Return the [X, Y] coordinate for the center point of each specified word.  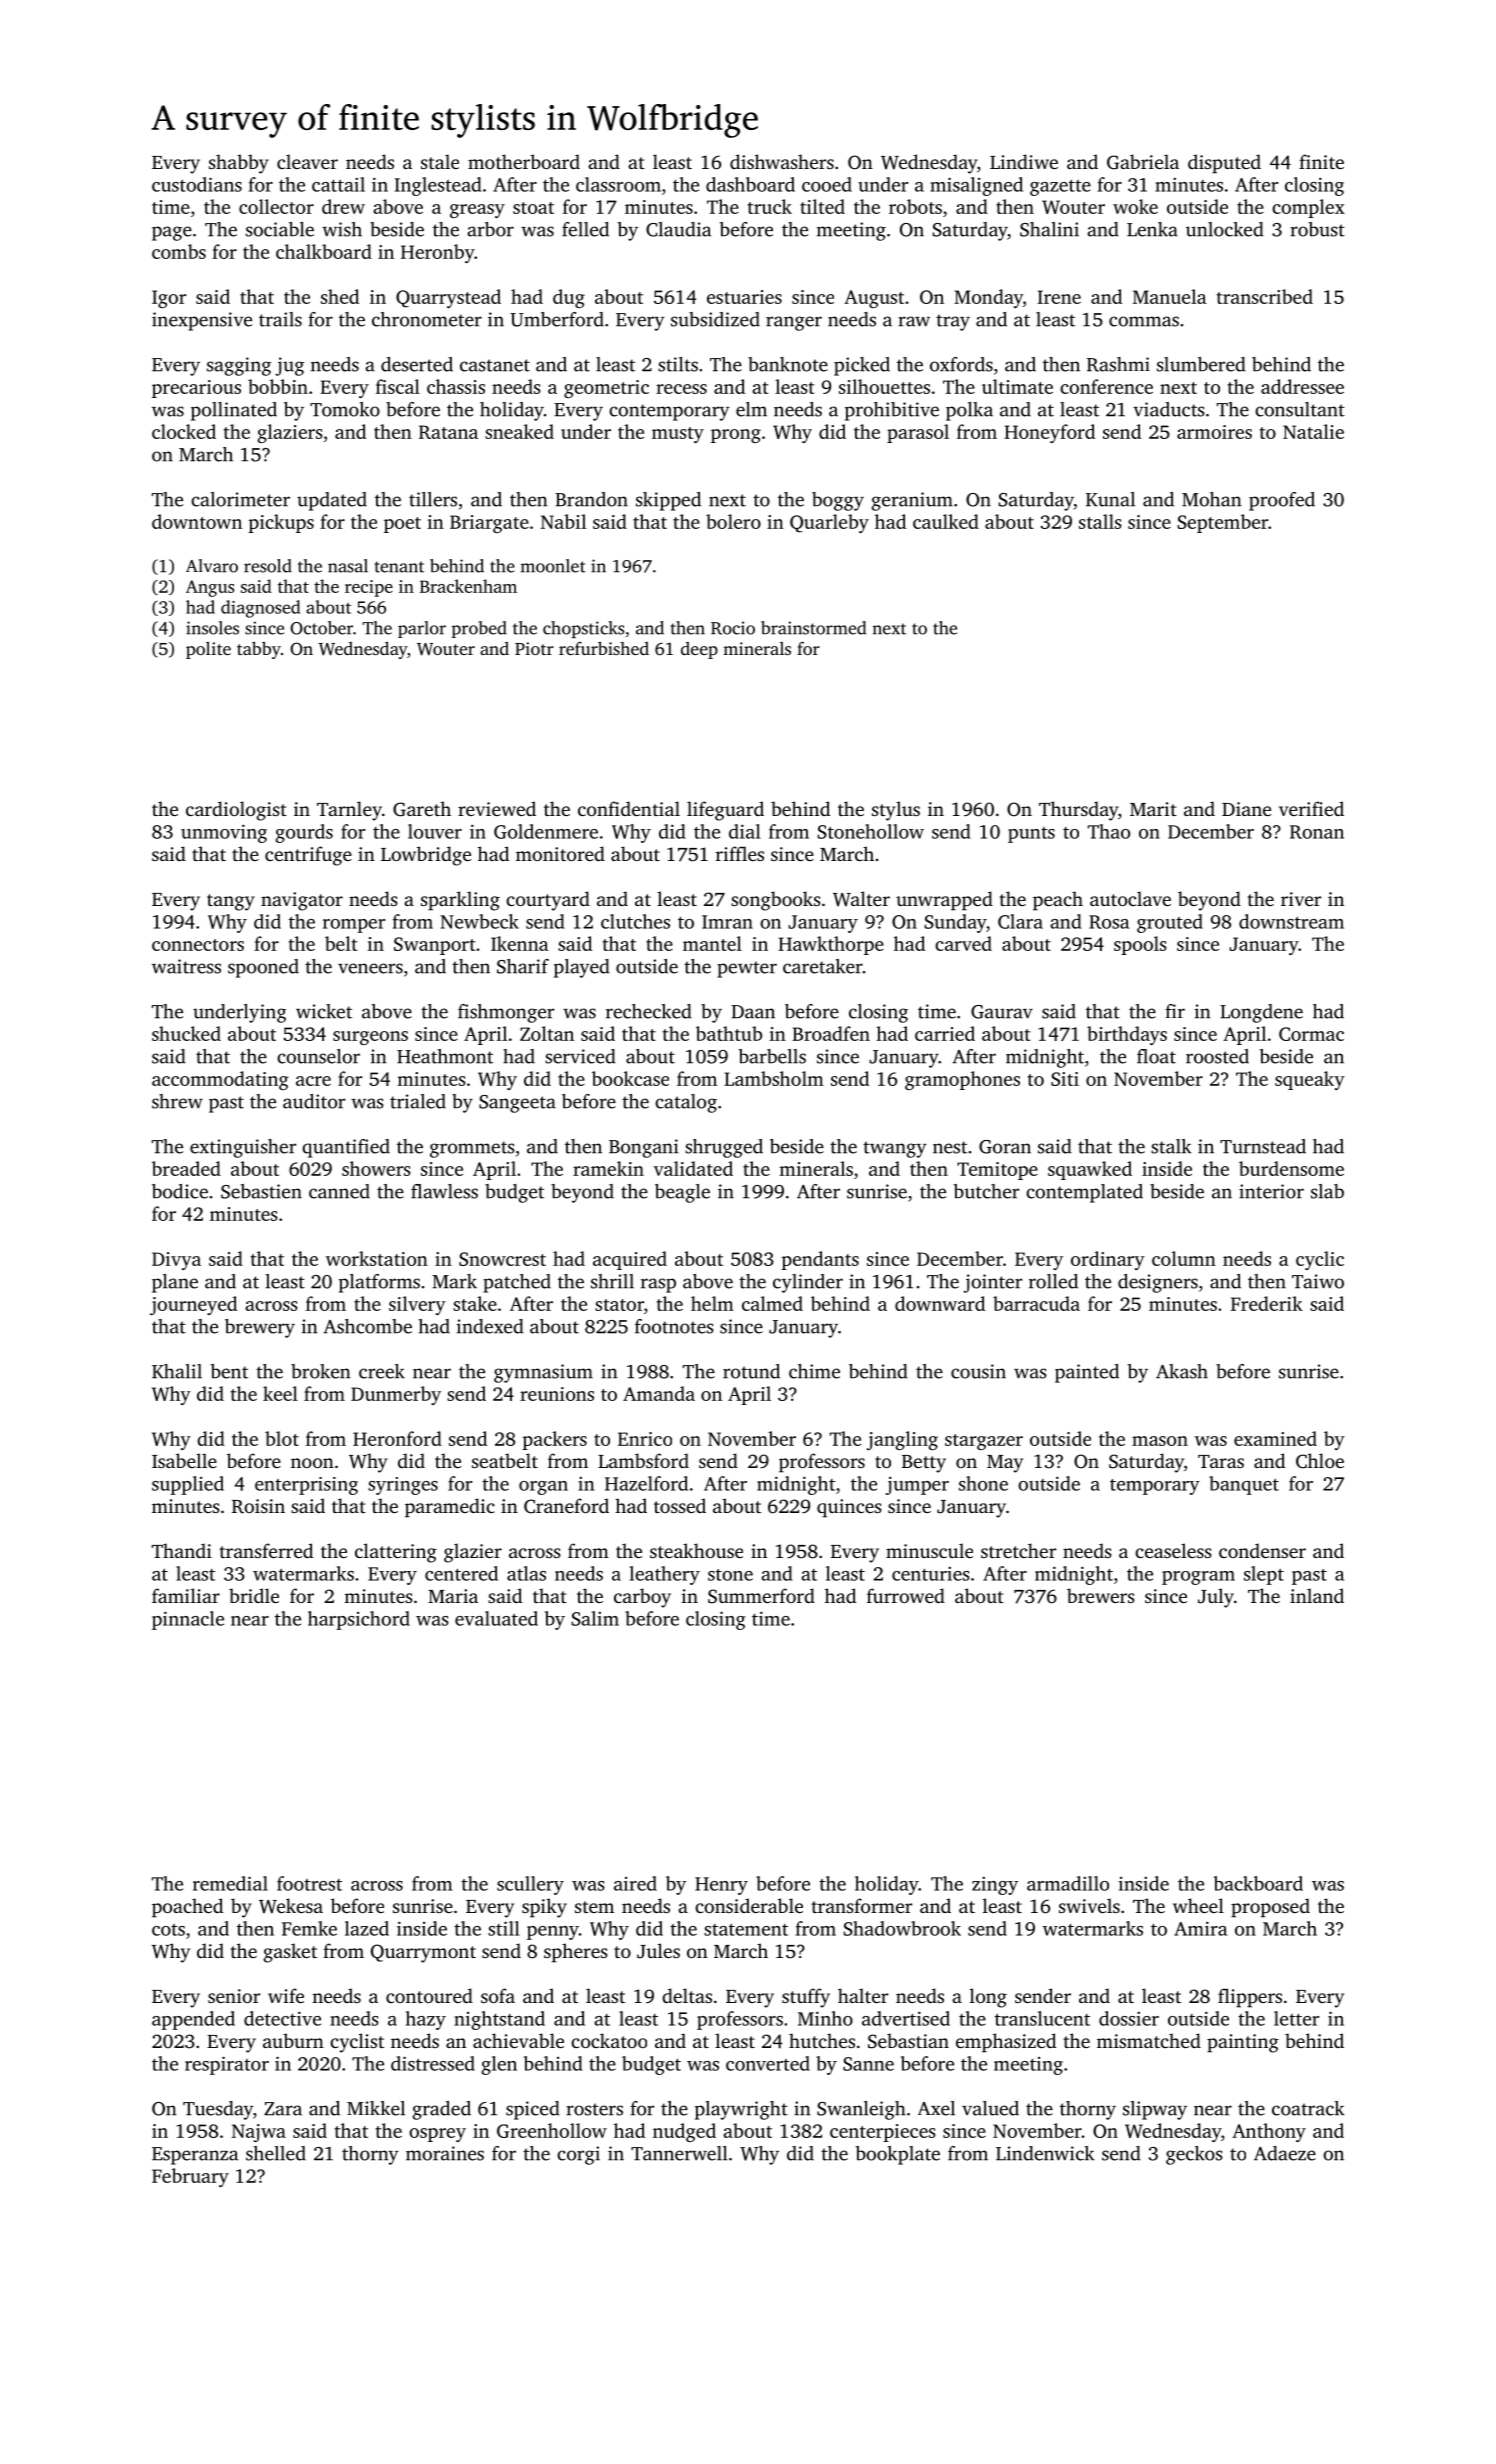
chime [814, 1371]
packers [554, 1440]
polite [208, 650]
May [1005, 1464]
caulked [946, 521]
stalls [1100, 521]
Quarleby [829, 523]
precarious [196, 389]
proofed [1282, 501]
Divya [176, 1261]
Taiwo [1318, 1281]
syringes [403, 1486]
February [190, 2177]
